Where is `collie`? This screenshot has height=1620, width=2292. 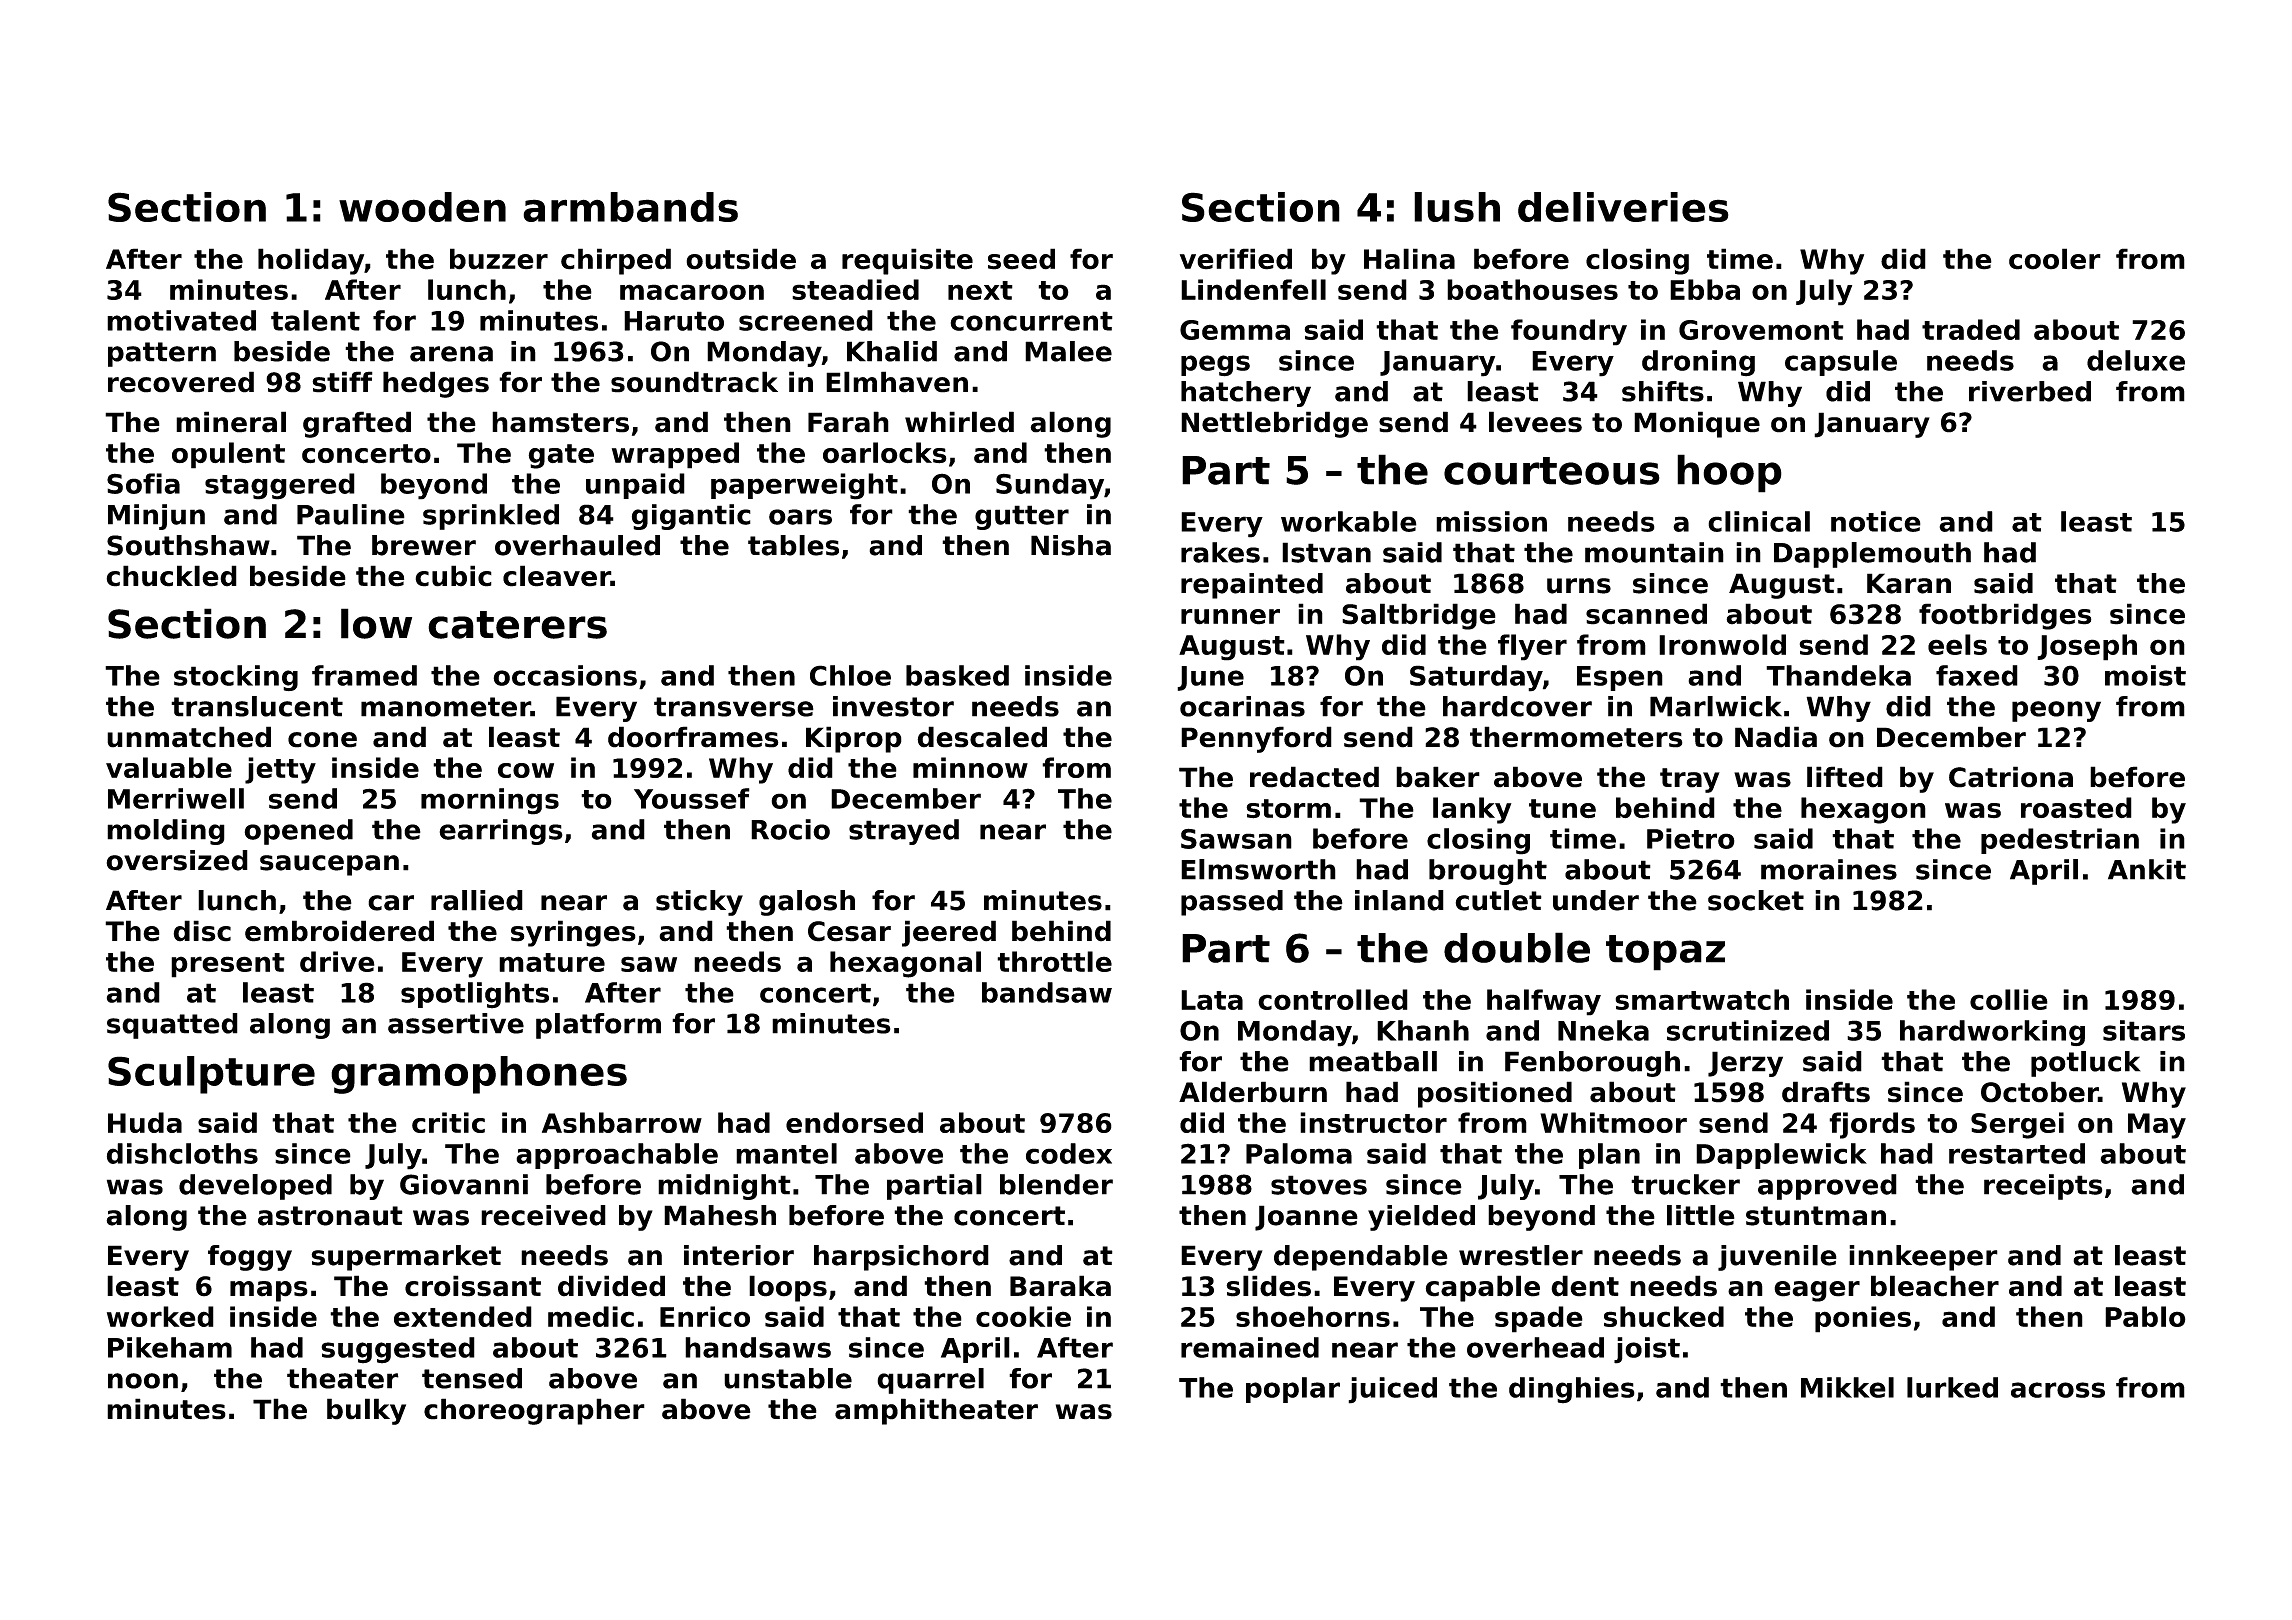 collie is located at coordinates (2009, 999).
